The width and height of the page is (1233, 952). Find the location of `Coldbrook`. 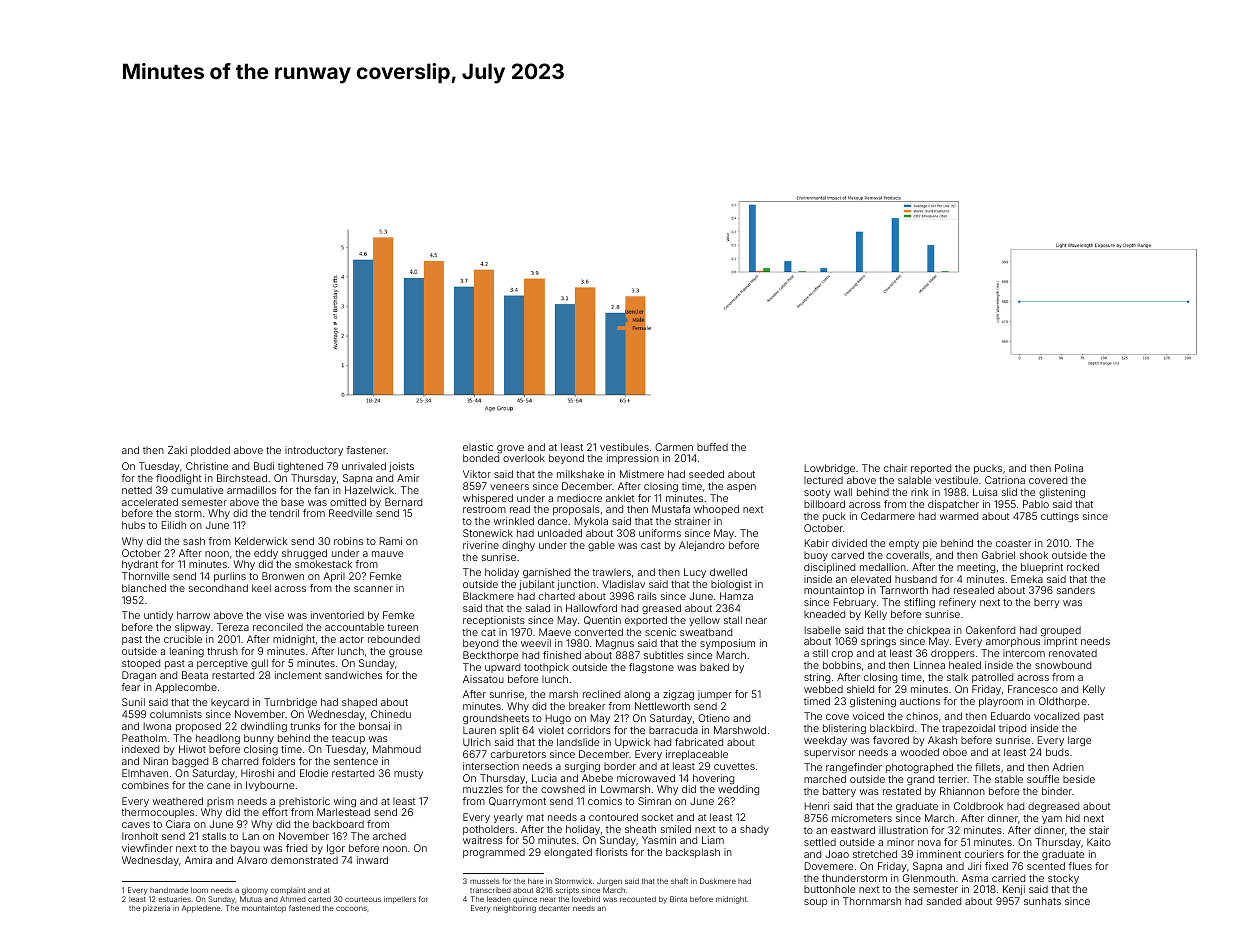

Coldbrook is located at coordinates (978, 806).
